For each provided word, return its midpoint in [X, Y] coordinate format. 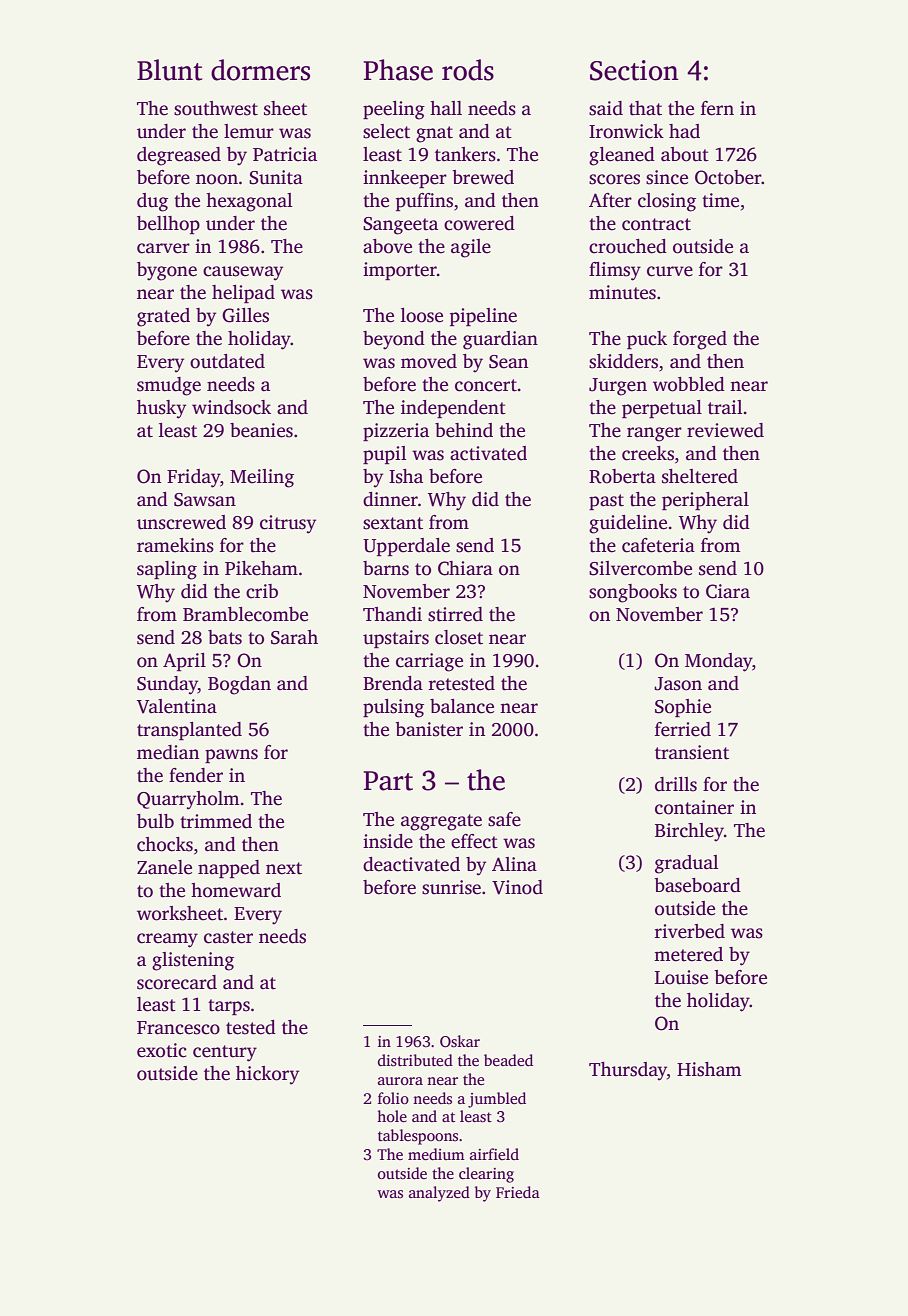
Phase [398, 70]
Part [388, 781]
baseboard [697, 885]
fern [717, 108]
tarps [229, 1007]
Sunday [167, 685]
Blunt [169, 70]
